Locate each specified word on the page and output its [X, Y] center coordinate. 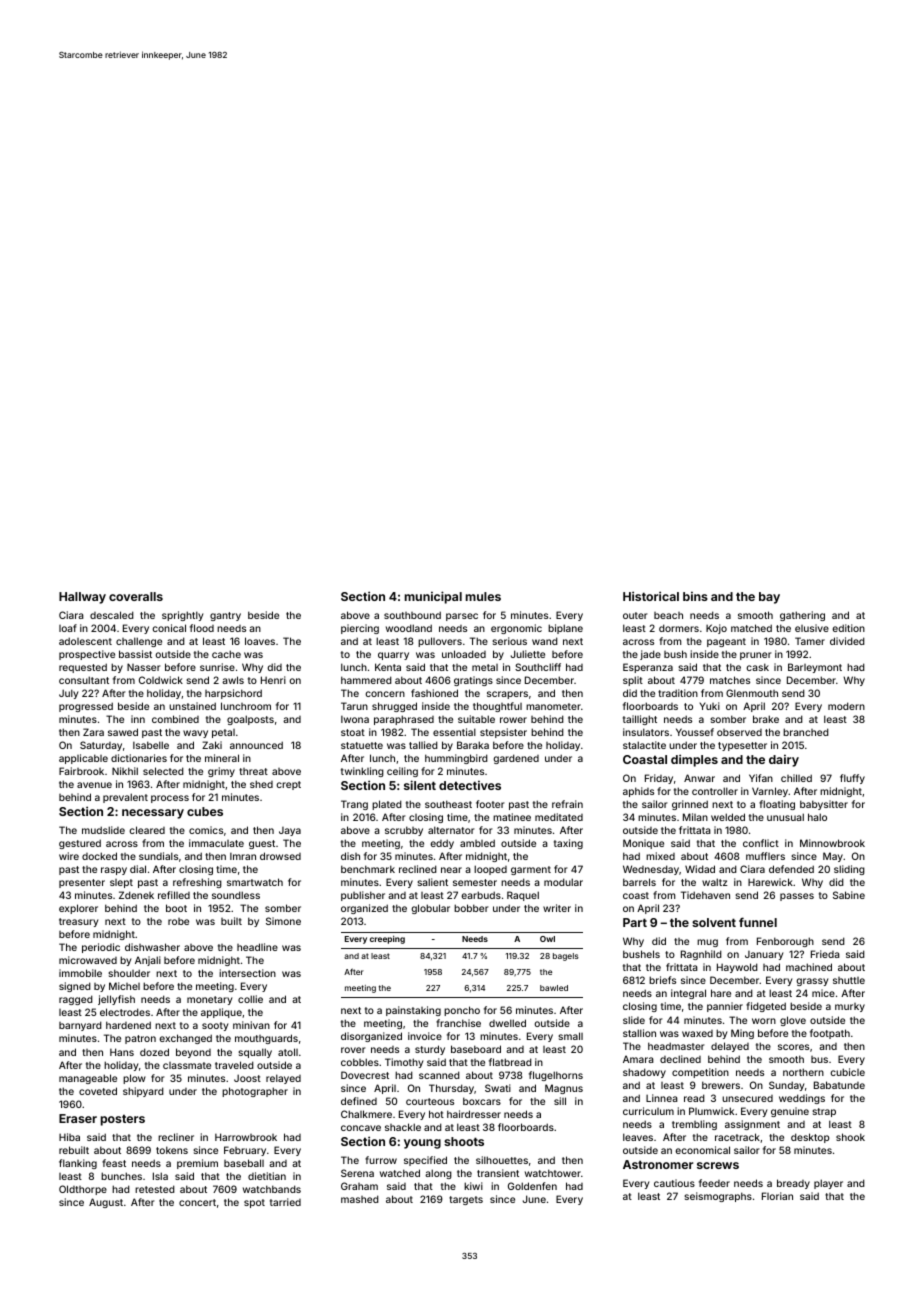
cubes [205, 811]
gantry [225, 616]
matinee [512, 817]
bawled [554, 988]
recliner [176, 1137]
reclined [418, 869]
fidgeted [766, 1007]
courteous [430, 1101]
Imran [243, 856]
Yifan [761, 778]
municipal [433, 597]
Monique [643, 844]
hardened [128, 1025]
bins [695, 596]
